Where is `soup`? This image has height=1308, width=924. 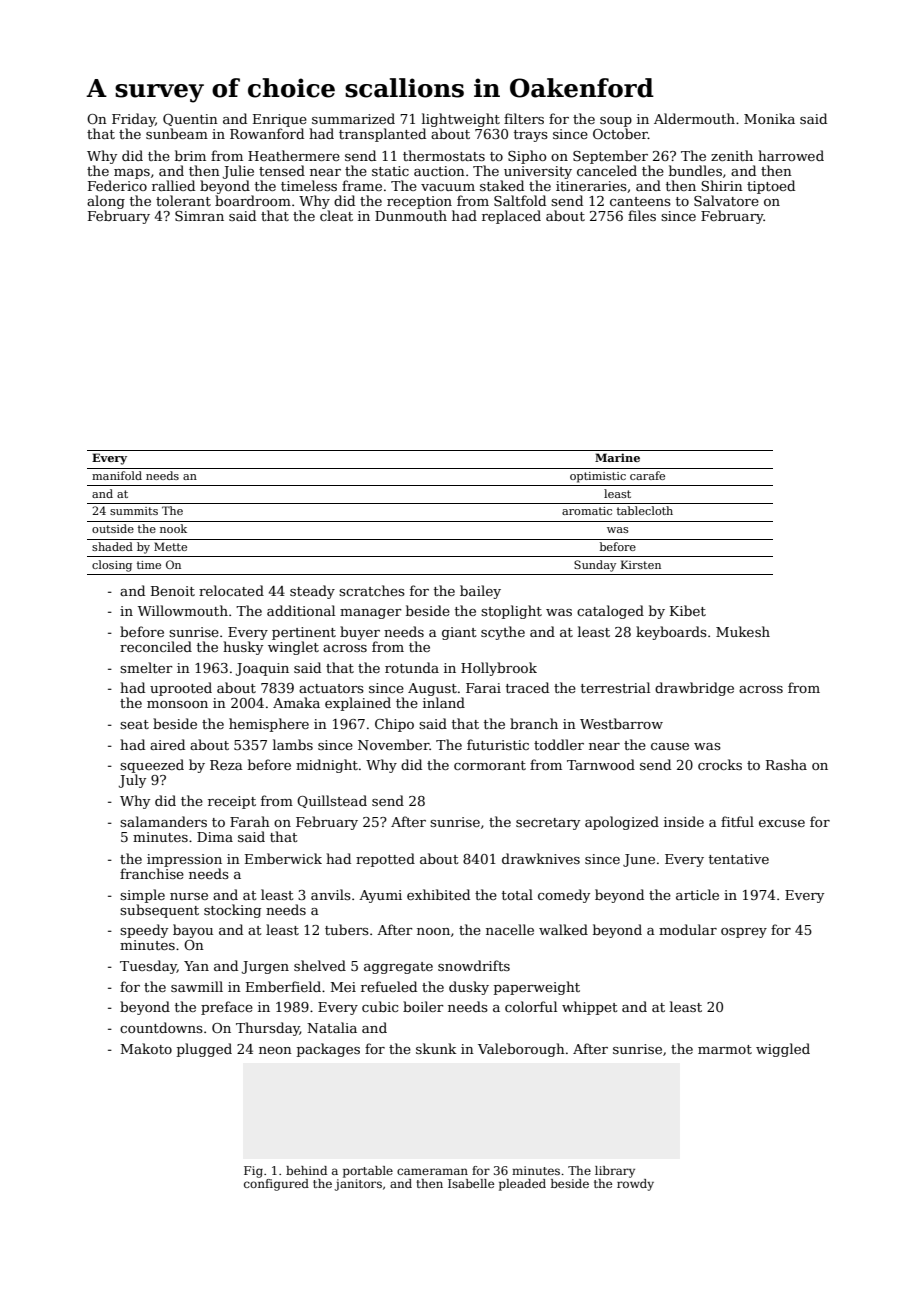 soup is located at coordinates (616, 122).
